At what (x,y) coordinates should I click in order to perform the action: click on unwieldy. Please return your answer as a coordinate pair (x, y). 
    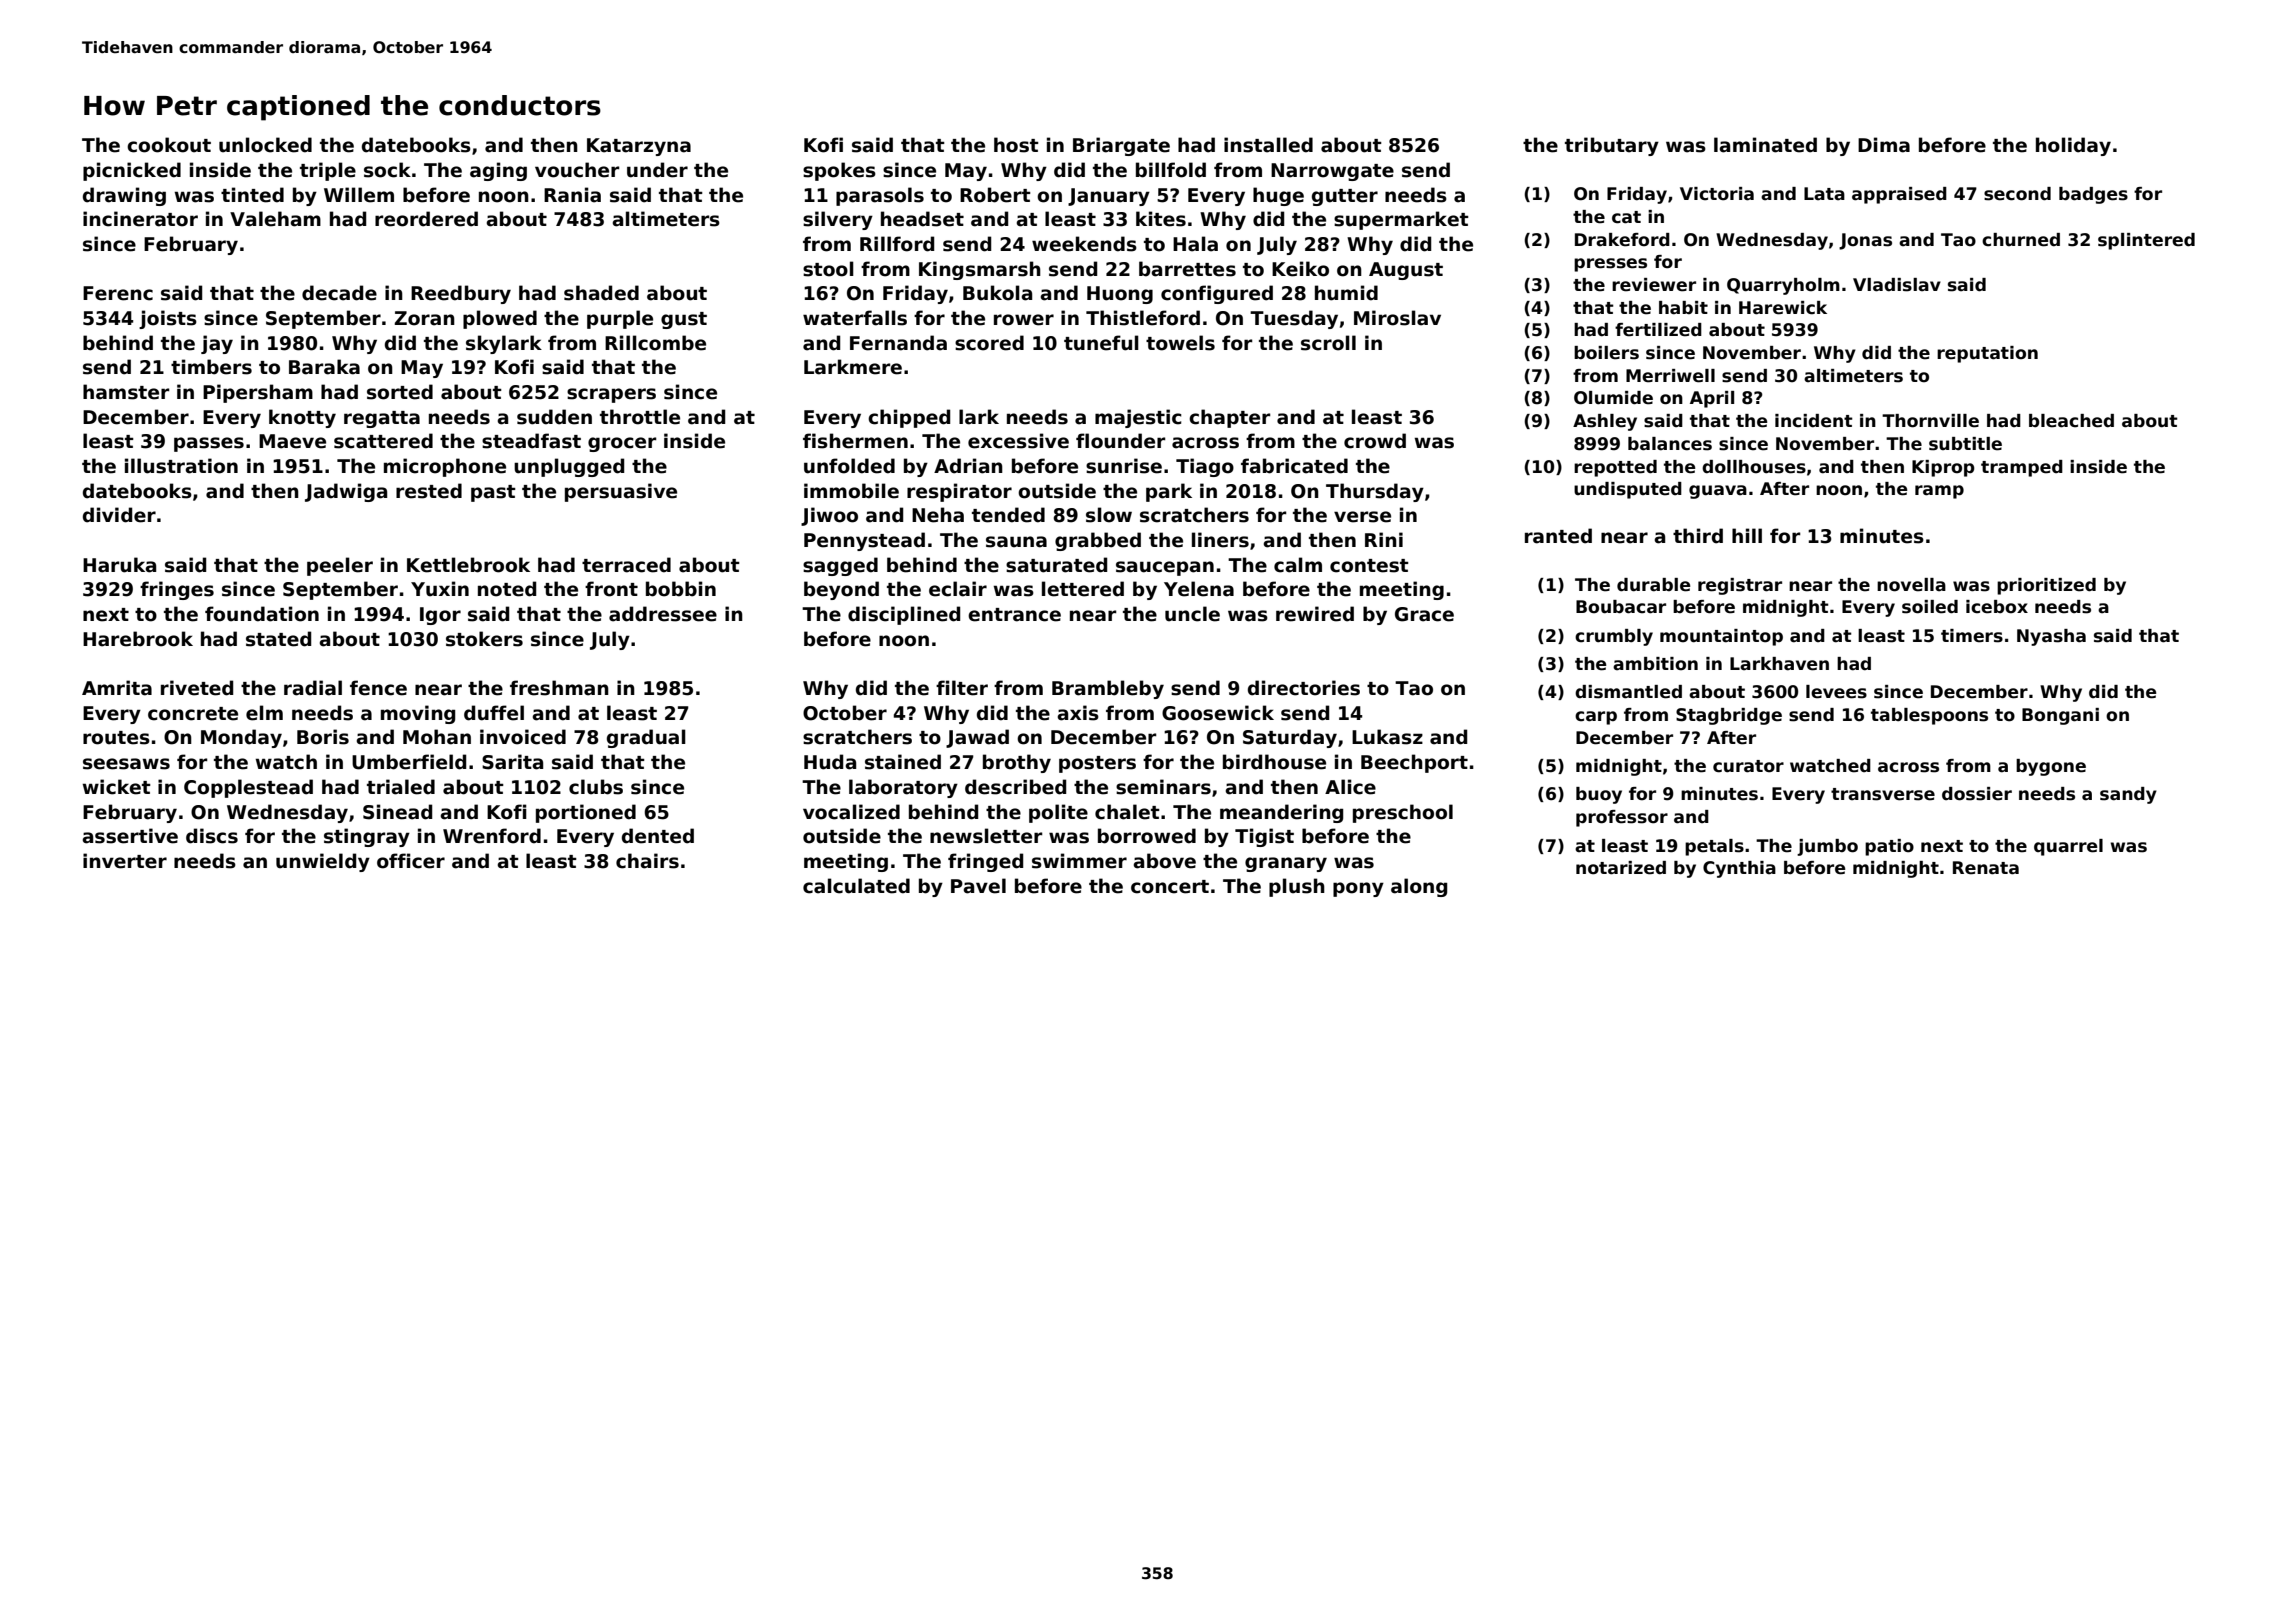
    Looking at the image, I should click on (323, 862).
